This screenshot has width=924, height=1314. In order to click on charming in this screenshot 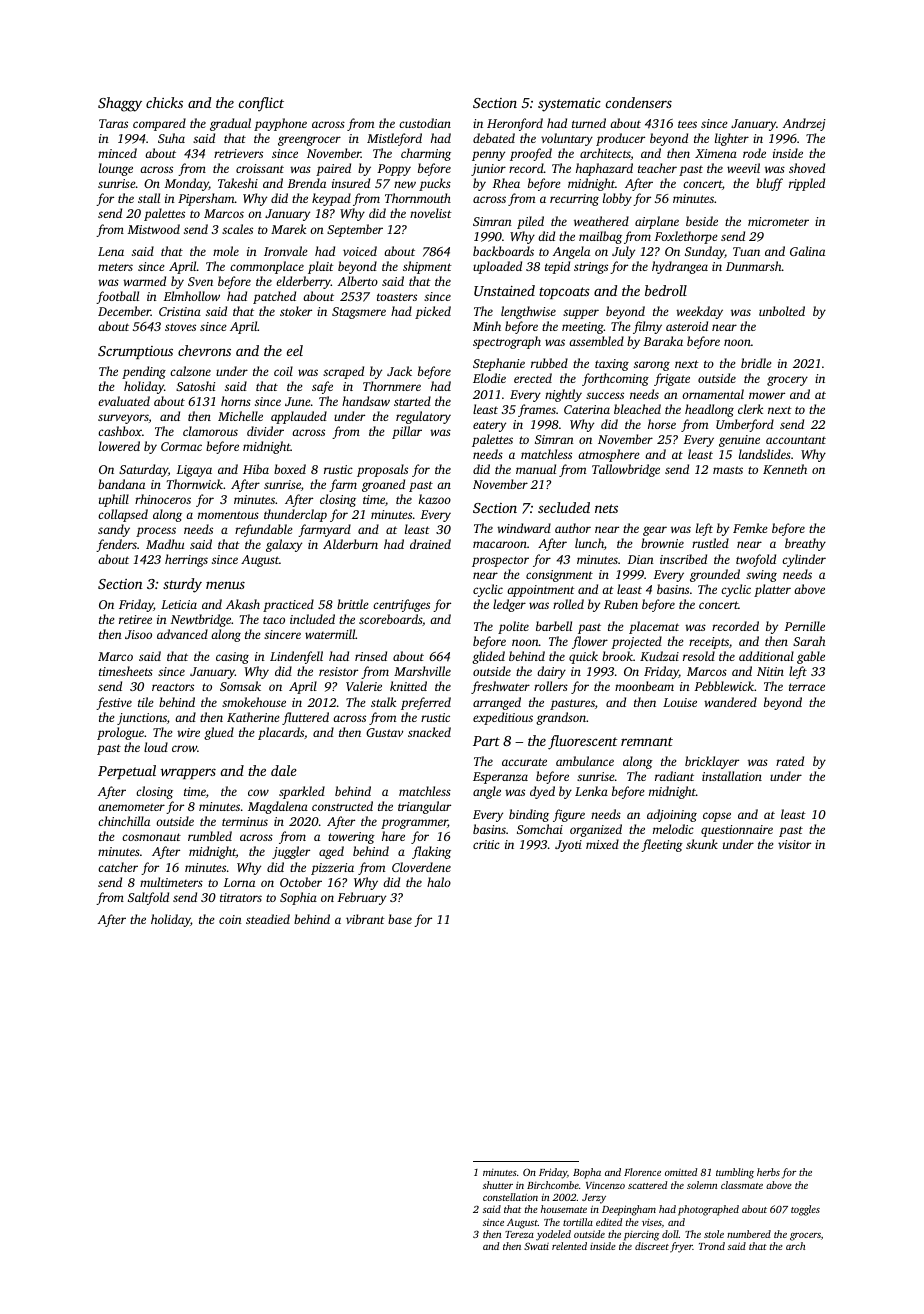, I will do `click(426, 154)`.
